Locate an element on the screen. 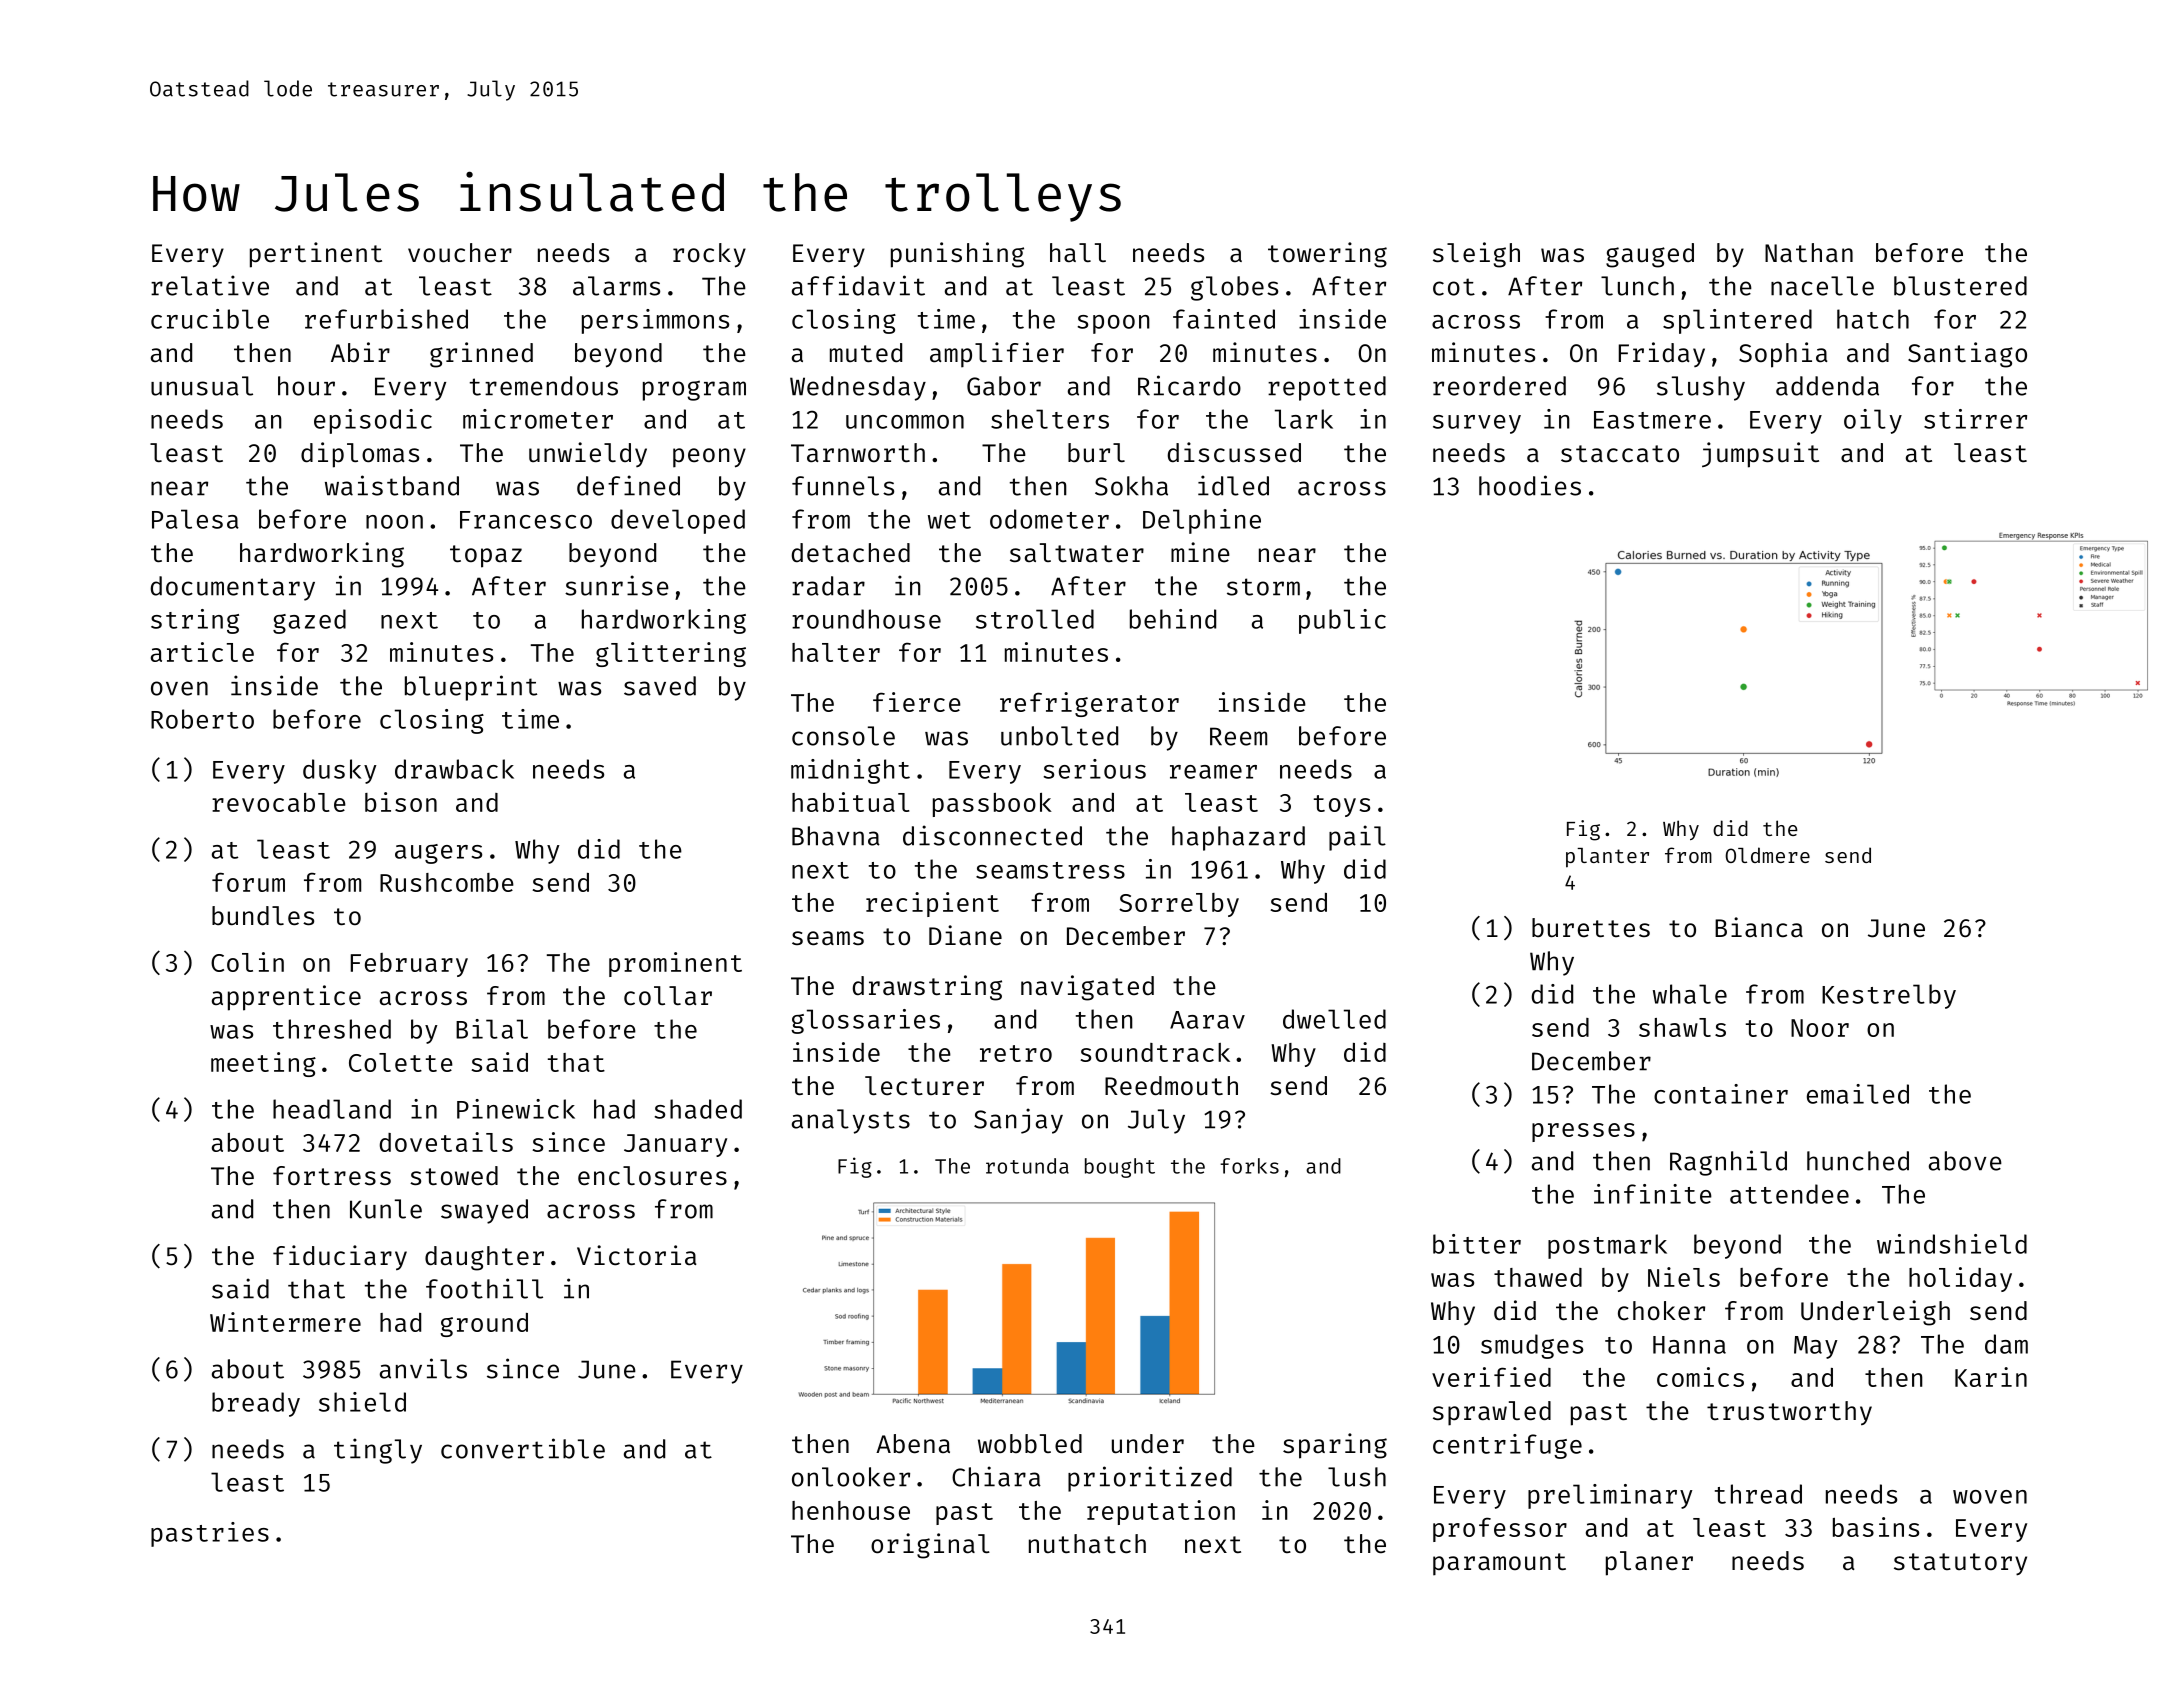 The width and height of the screenshot is (2178, 1683). gazed is located at coordinates (309, 621).
